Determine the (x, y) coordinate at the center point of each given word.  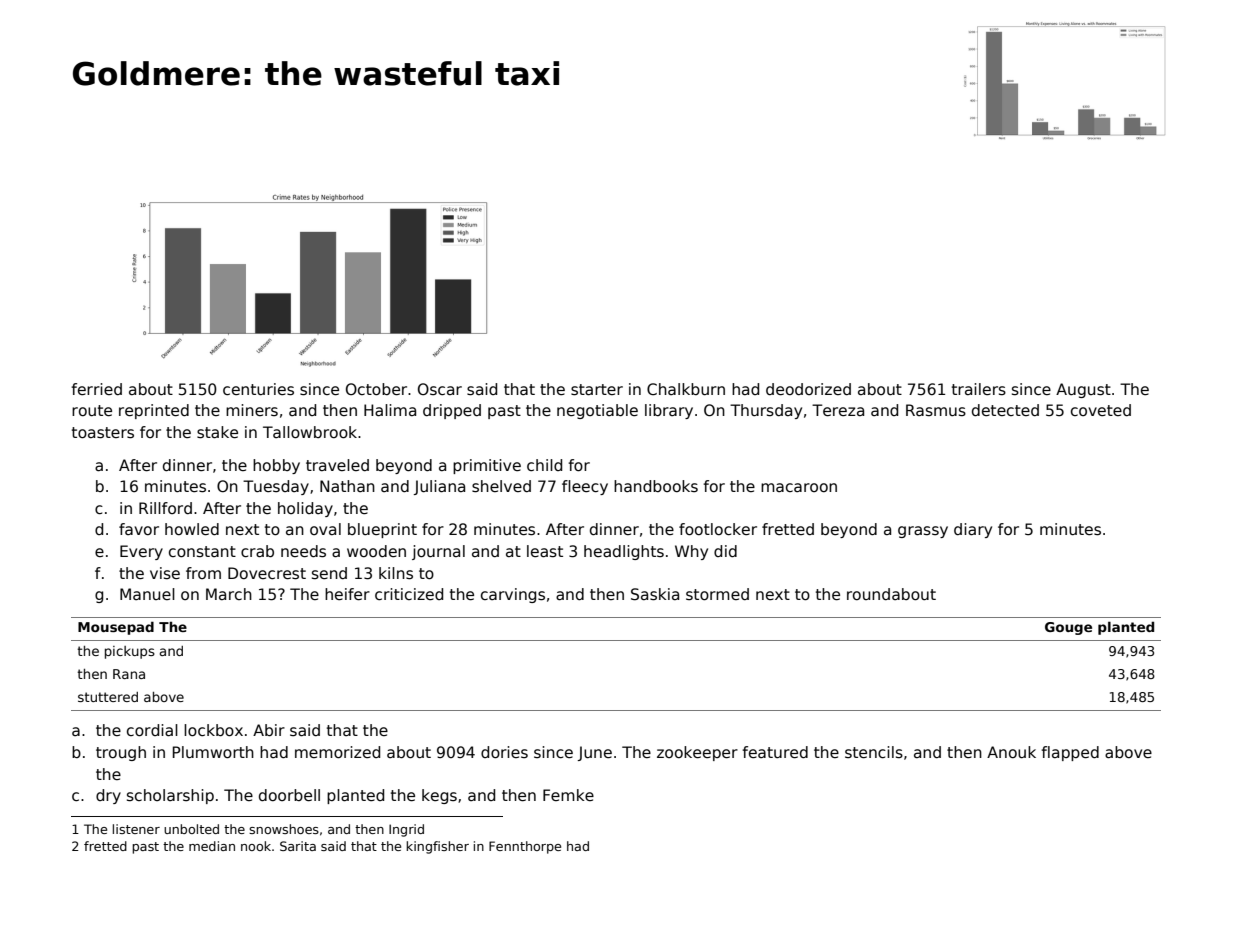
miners (252, 410)
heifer (347, 594)
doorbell (289, 795)
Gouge (1068, 628)
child (544, 465)
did (725, 551)
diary (973, 530)
